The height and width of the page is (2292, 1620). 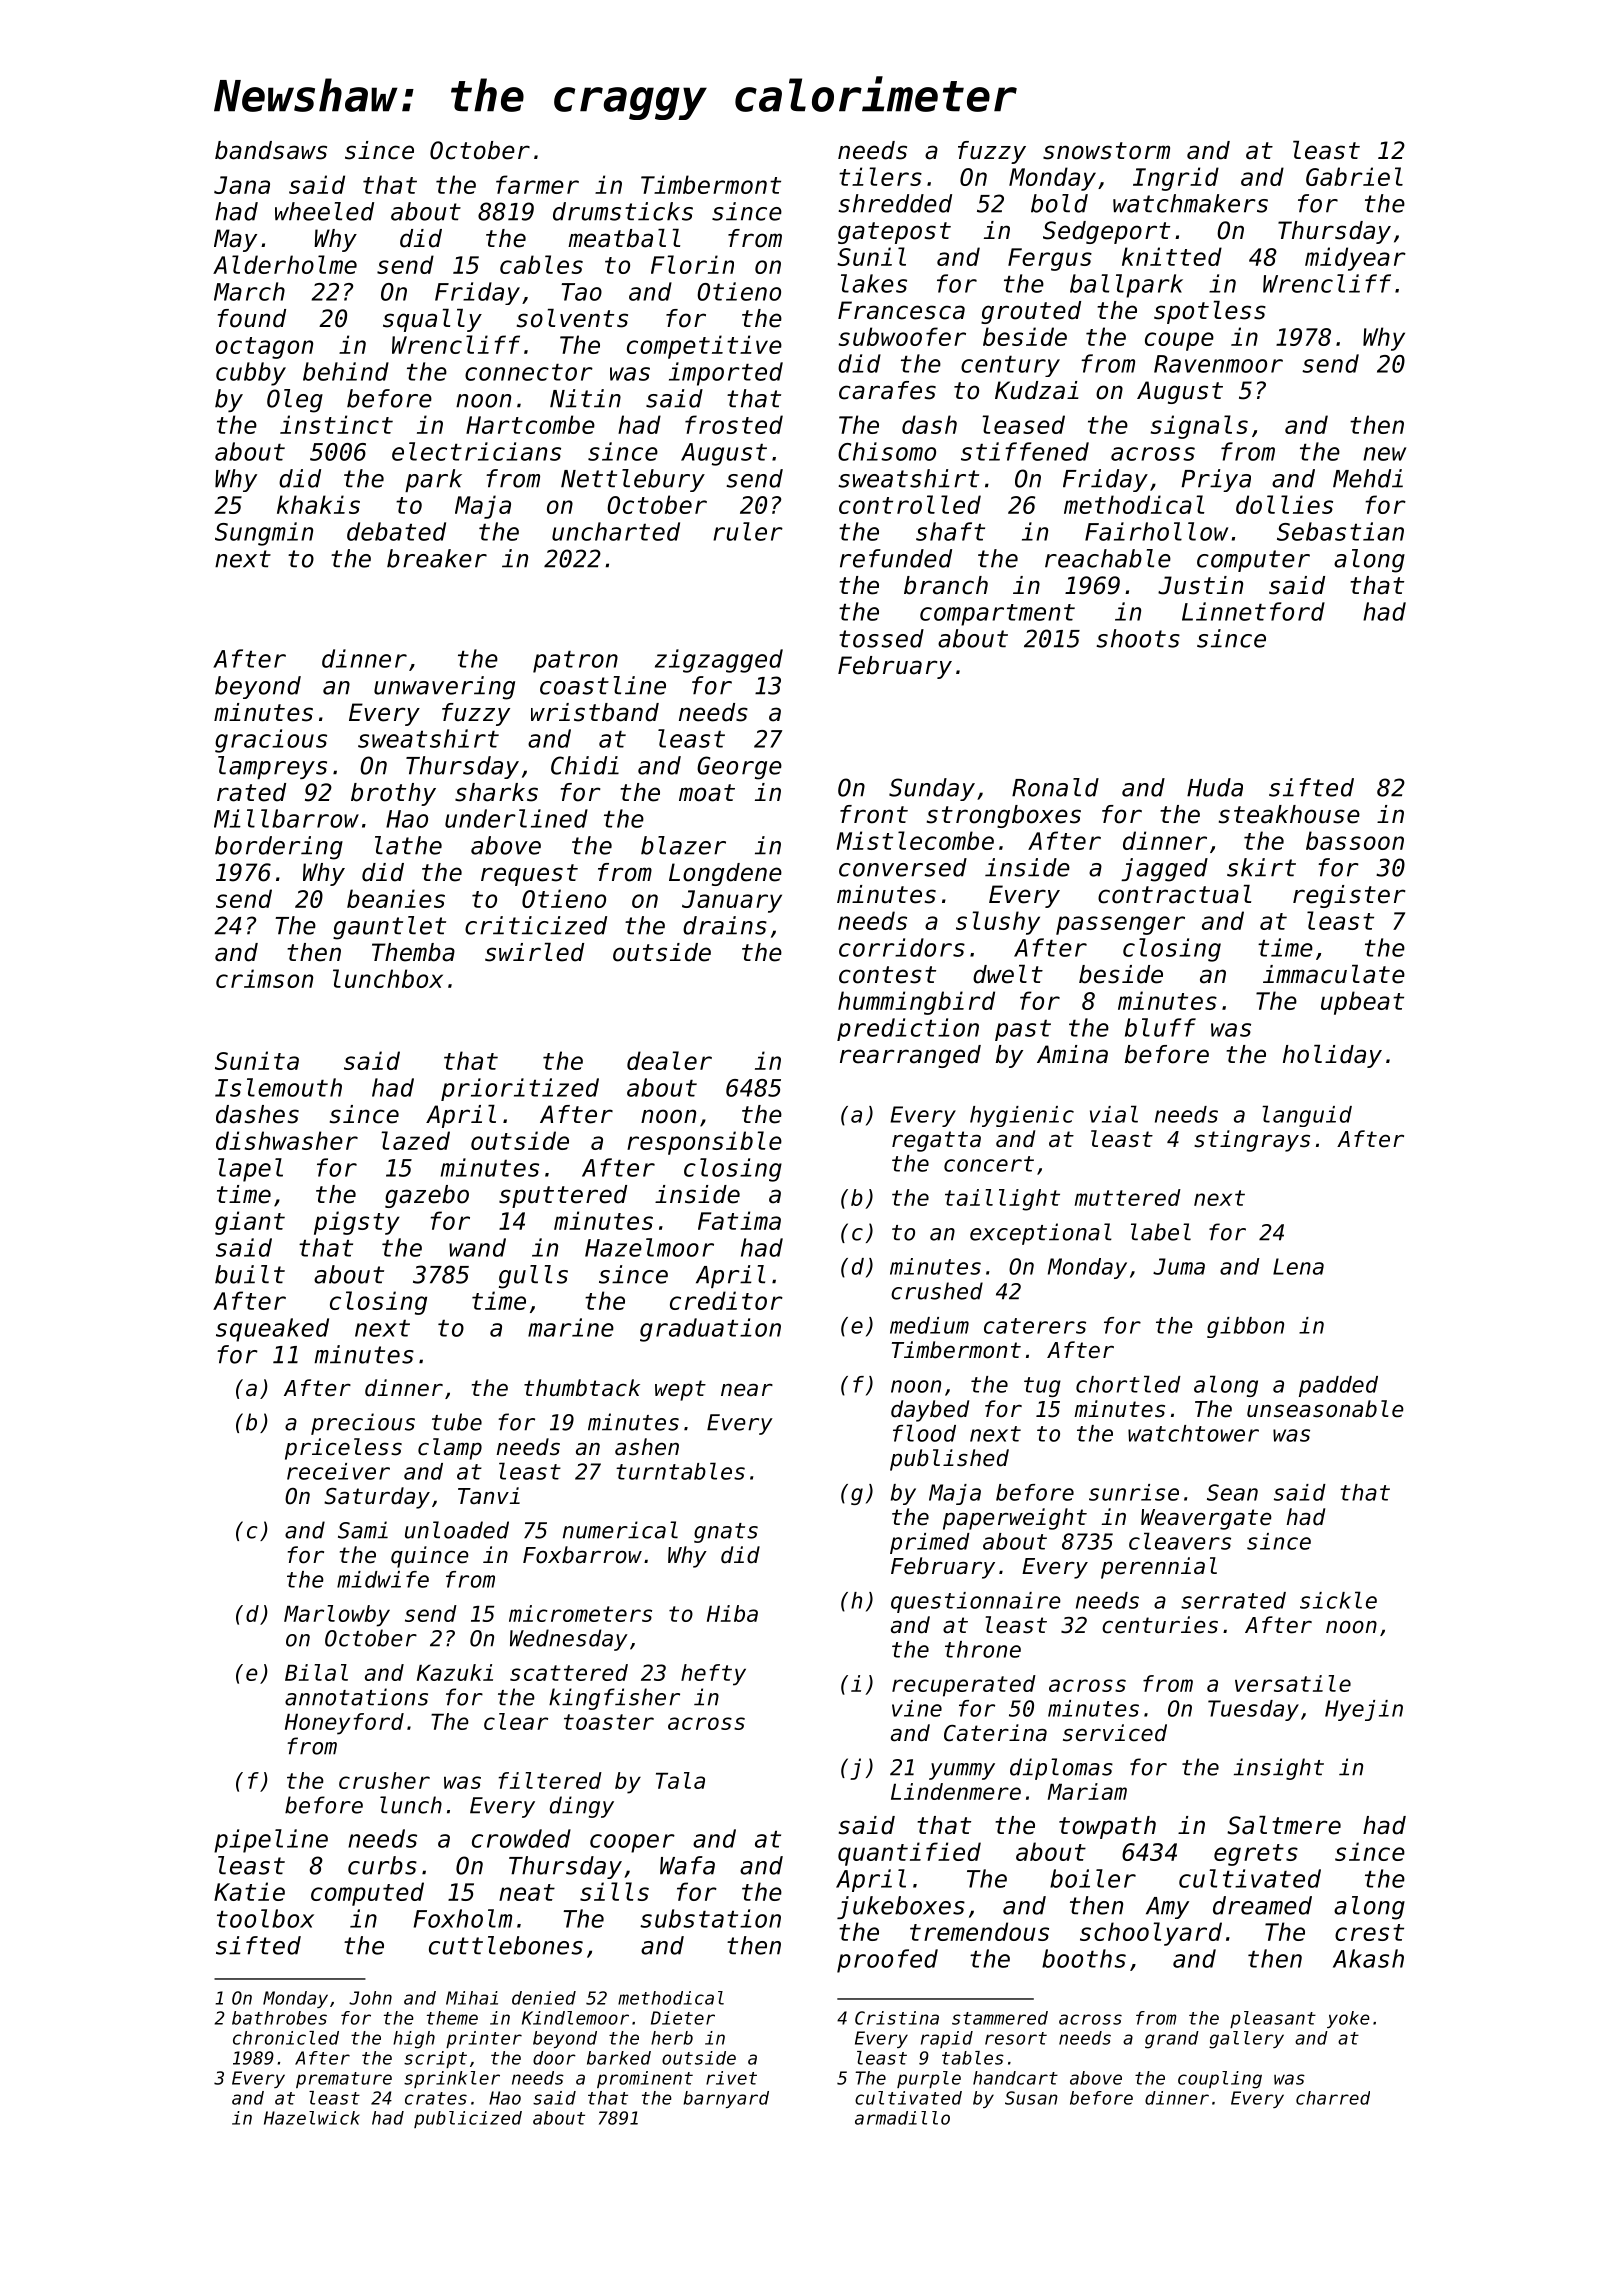 I want to click on quantified, so click(x=909, y=1854).
